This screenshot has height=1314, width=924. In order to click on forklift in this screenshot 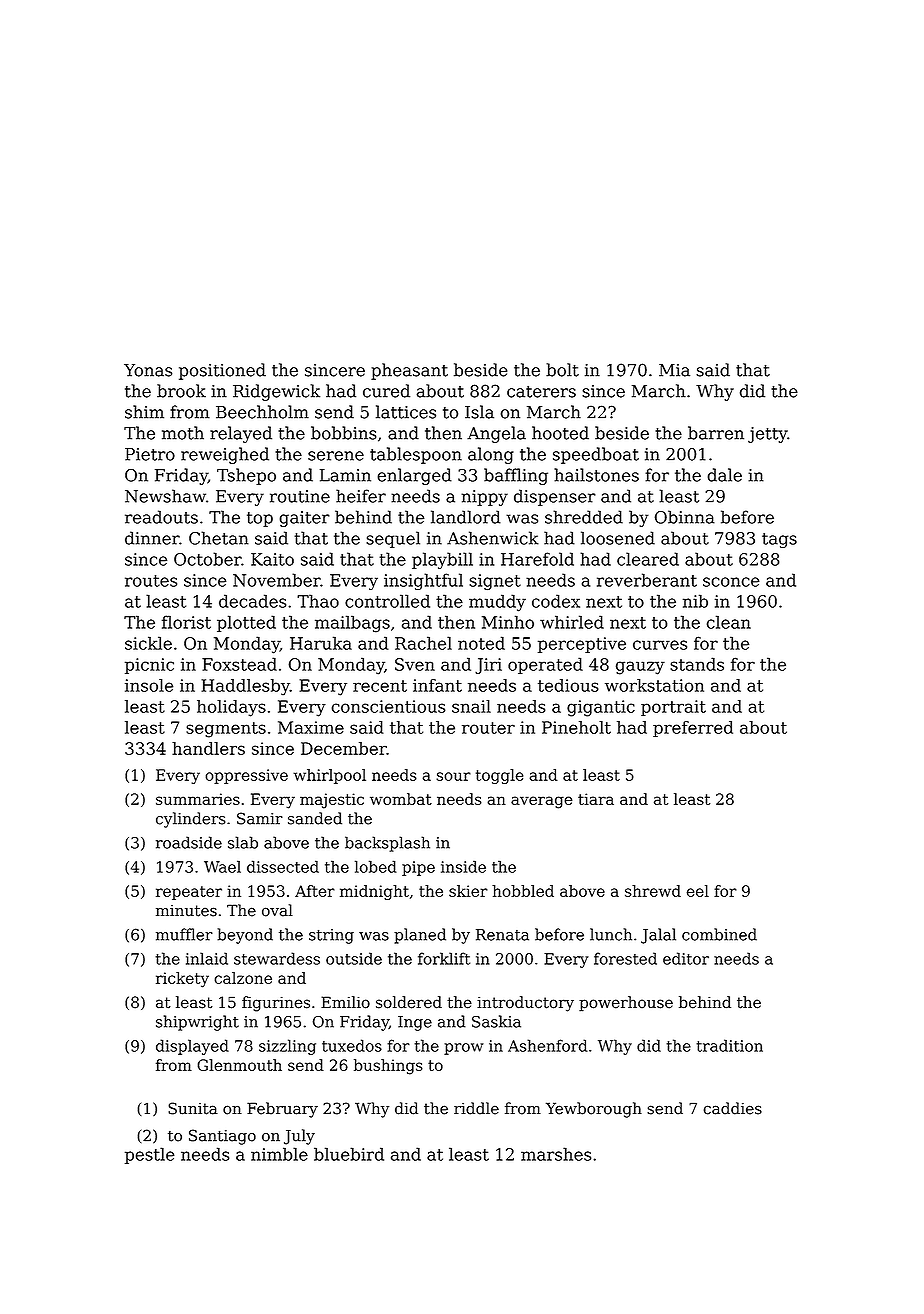, I will do `click(444, 958)`.
